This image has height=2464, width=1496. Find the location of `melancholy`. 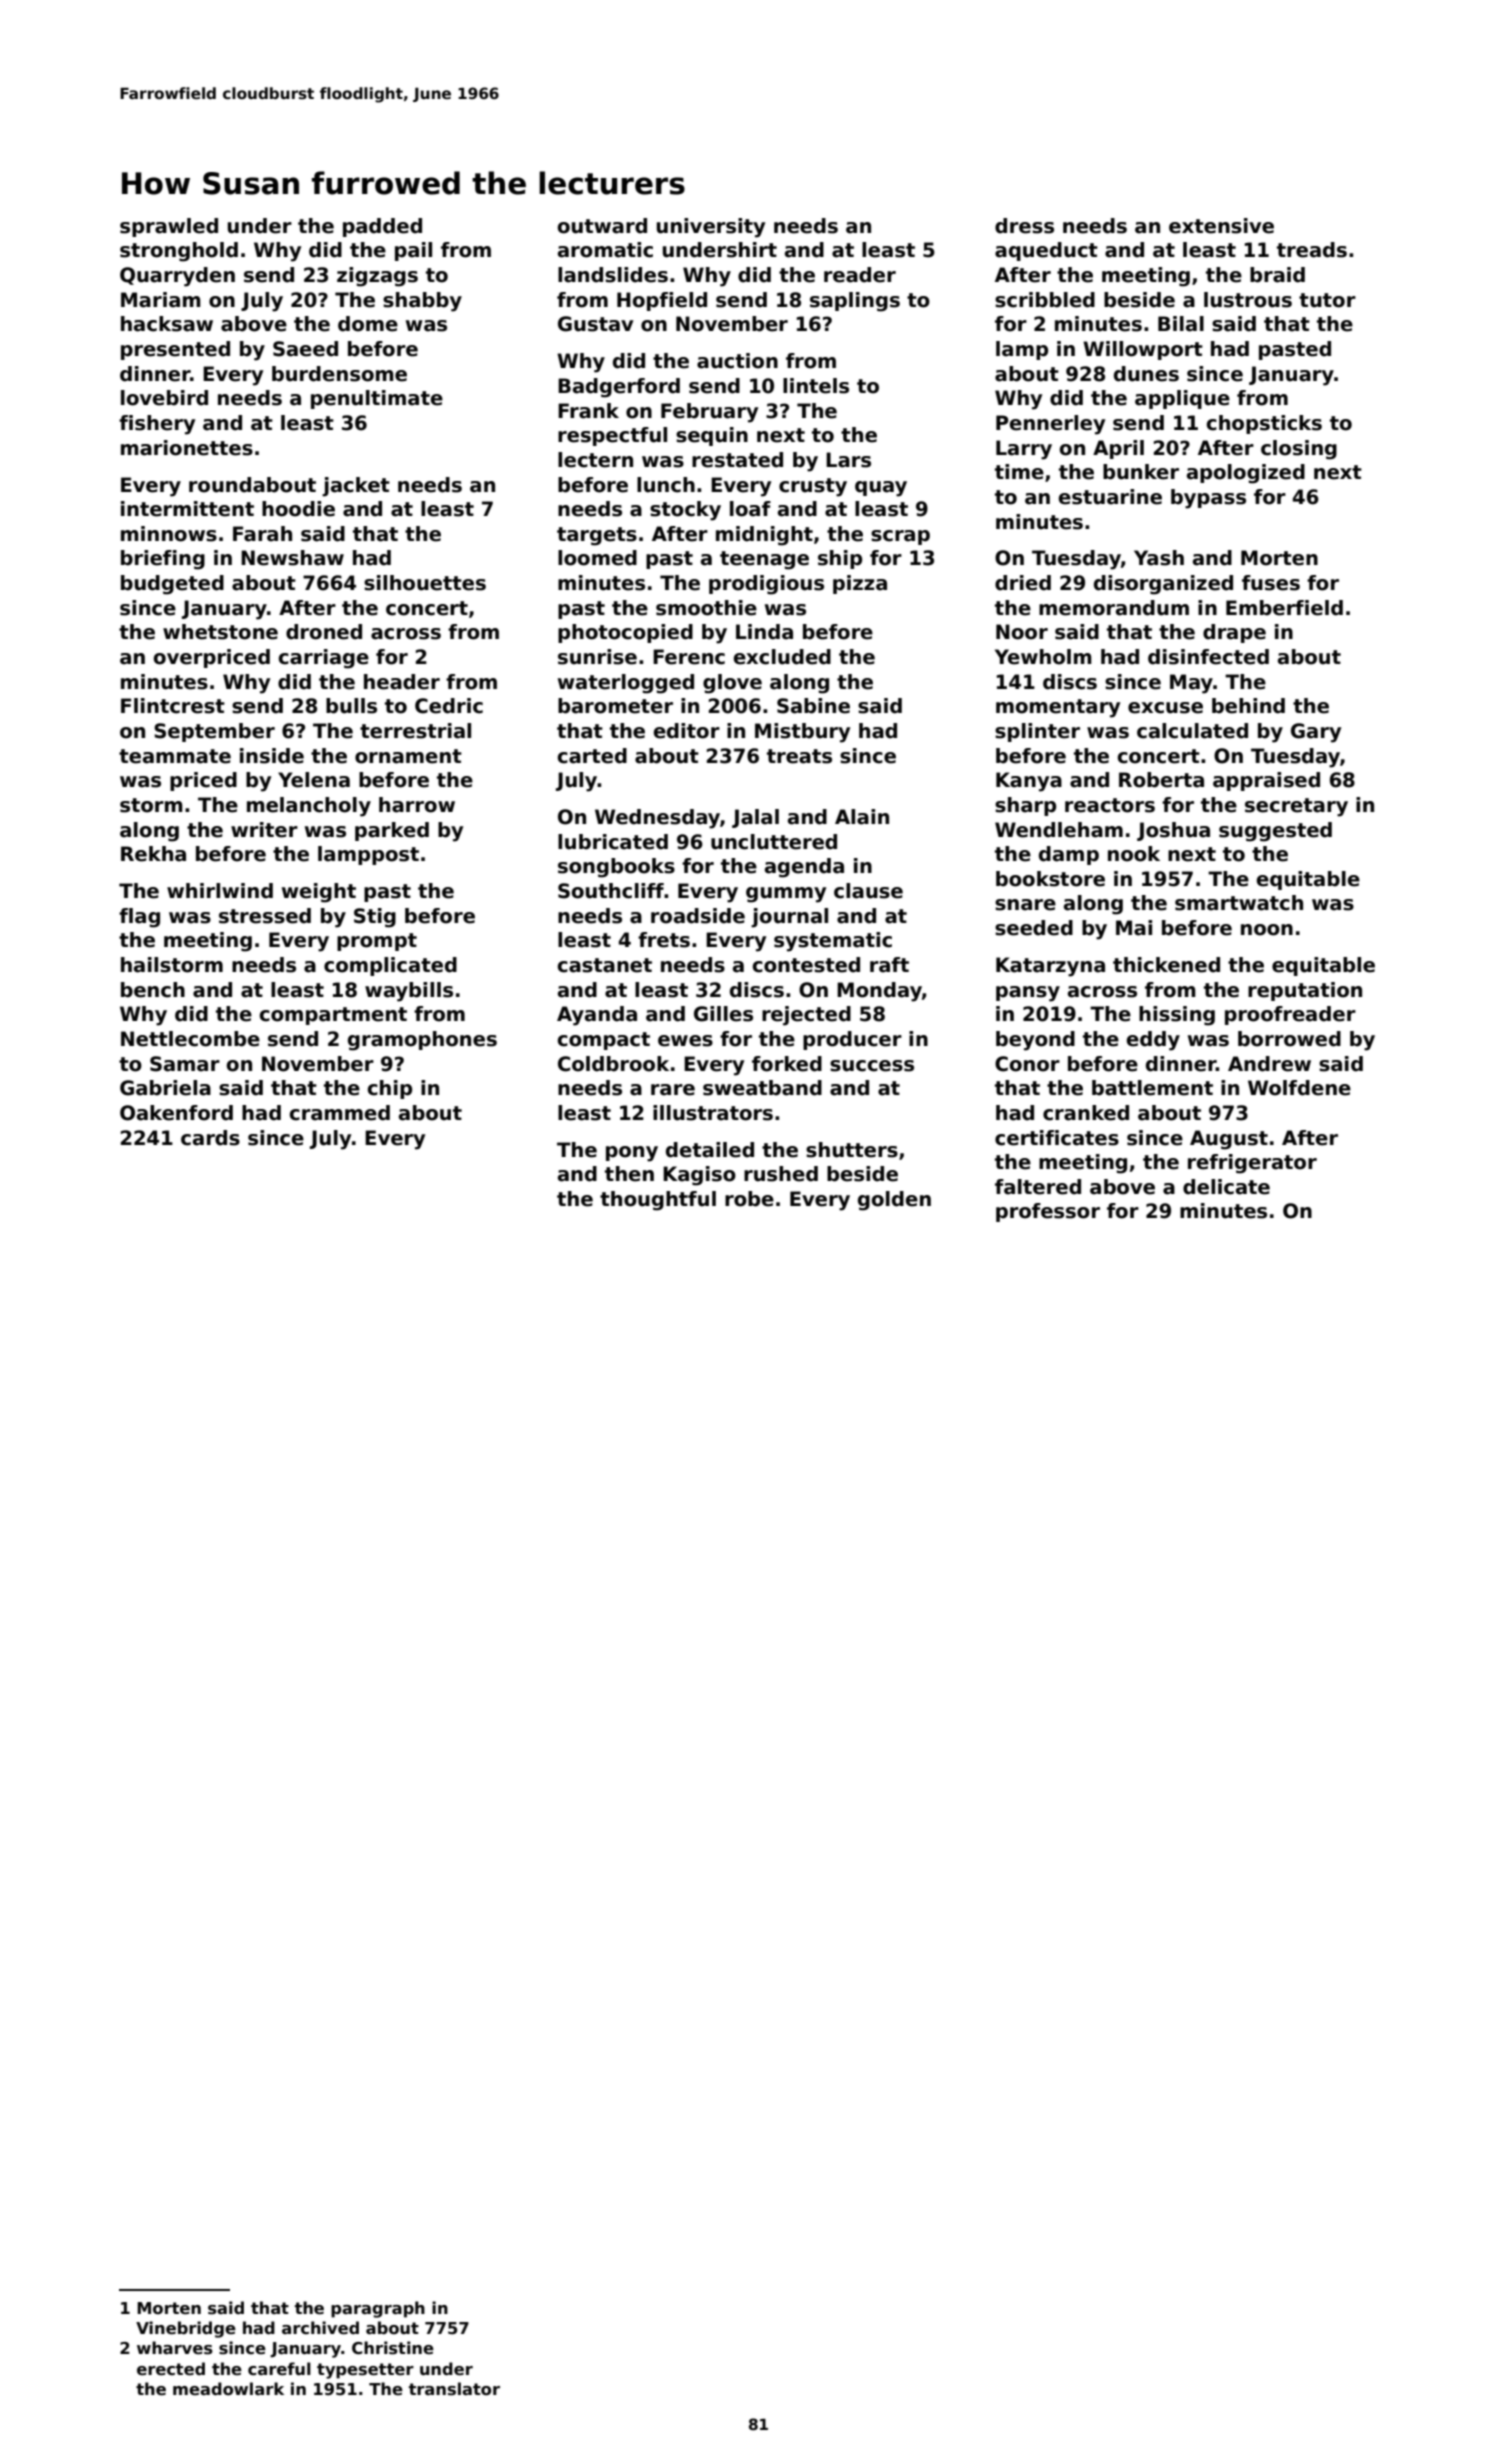

melancholy is located at coordinates (309, 807).
